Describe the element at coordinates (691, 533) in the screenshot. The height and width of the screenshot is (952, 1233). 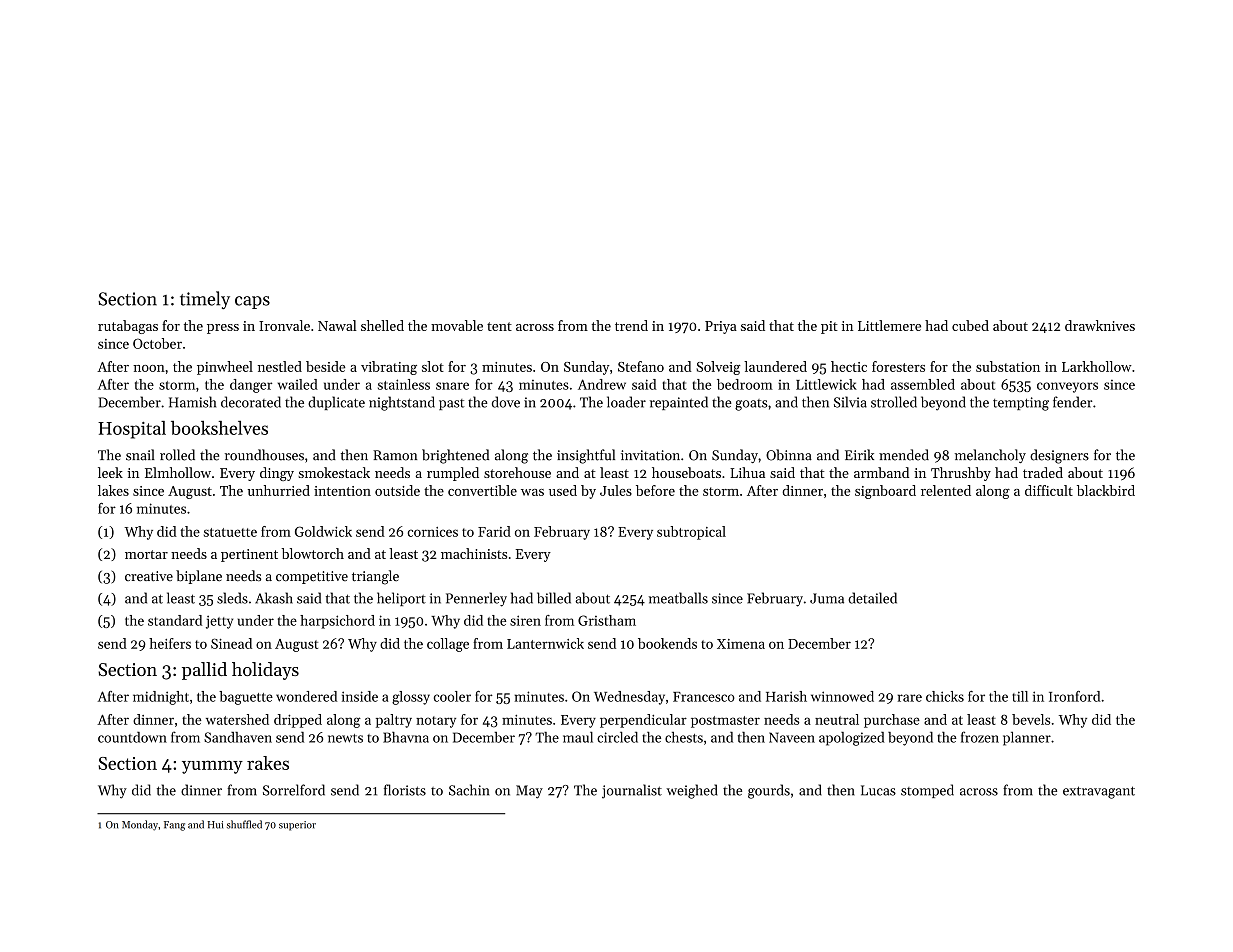
I see `subtropical` at that location.
